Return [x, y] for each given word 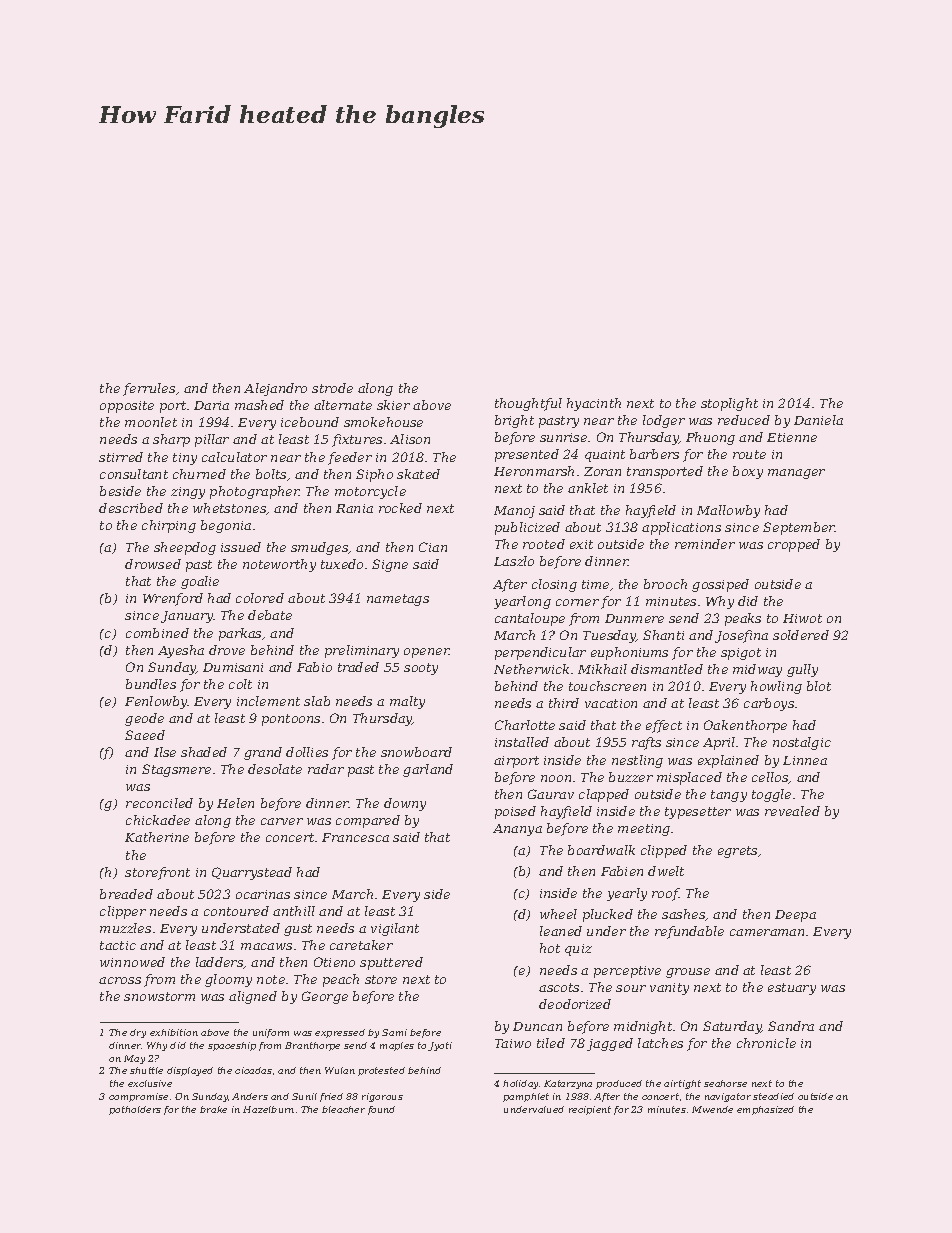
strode [332, 388]
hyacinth [594, 404]
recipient [590, 1110]
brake [213, 1109]
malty [407, 702]
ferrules [149, 389]
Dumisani [233, 667]
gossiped [720, 585]
